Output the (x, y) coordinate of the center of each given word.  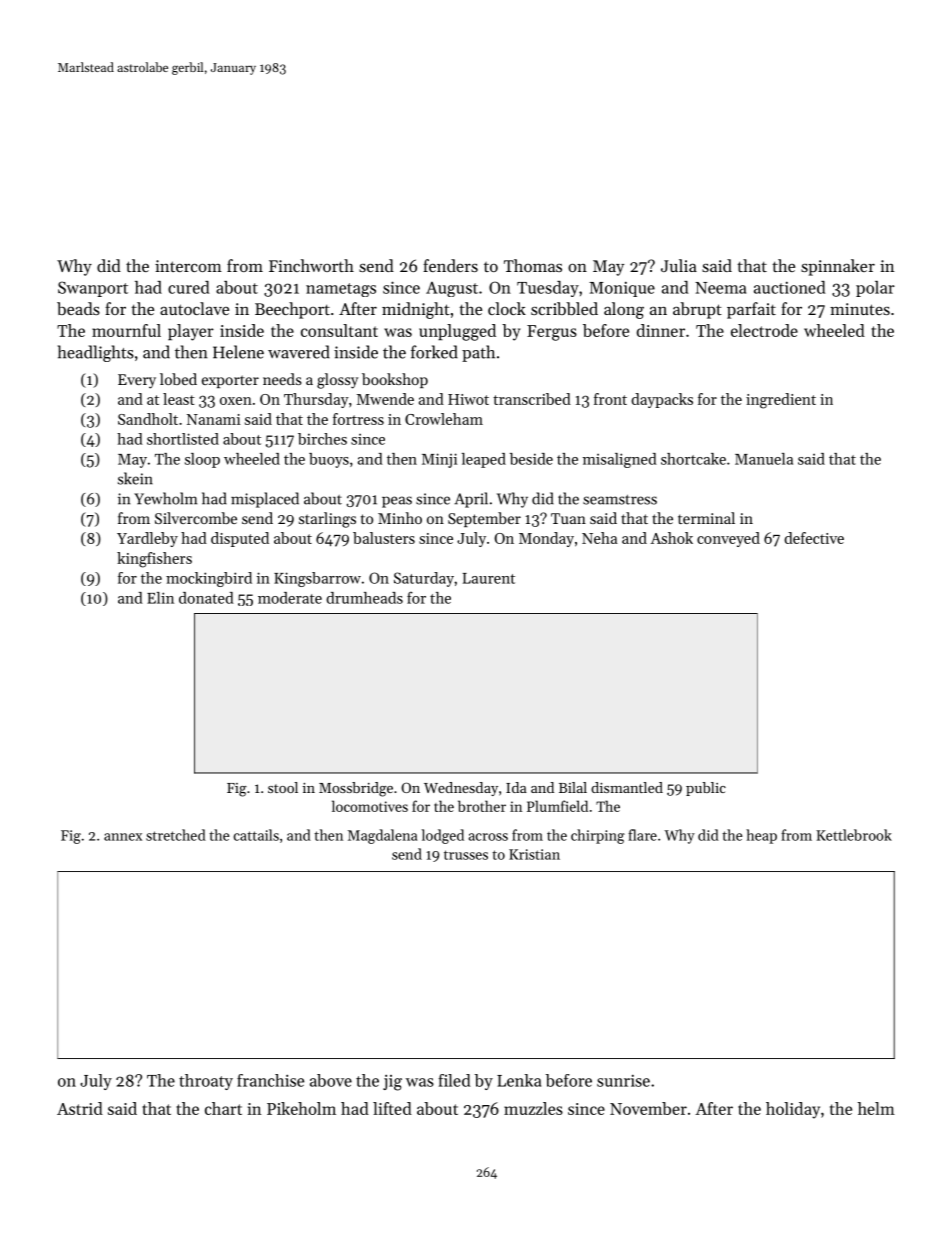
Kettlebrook (854, 835)
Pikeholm (301, 1108)
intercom (188, 266)
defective (814, 538)
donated (206, 598)
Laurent (488, 578)
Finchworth (311, 265)
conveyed (728, 539)
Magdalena (382, 836)
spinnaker (838, 267)
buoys (329, 460)
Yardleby (147, 539)
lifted (392, 1108)
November (648, 1108)
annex (123, 837)
